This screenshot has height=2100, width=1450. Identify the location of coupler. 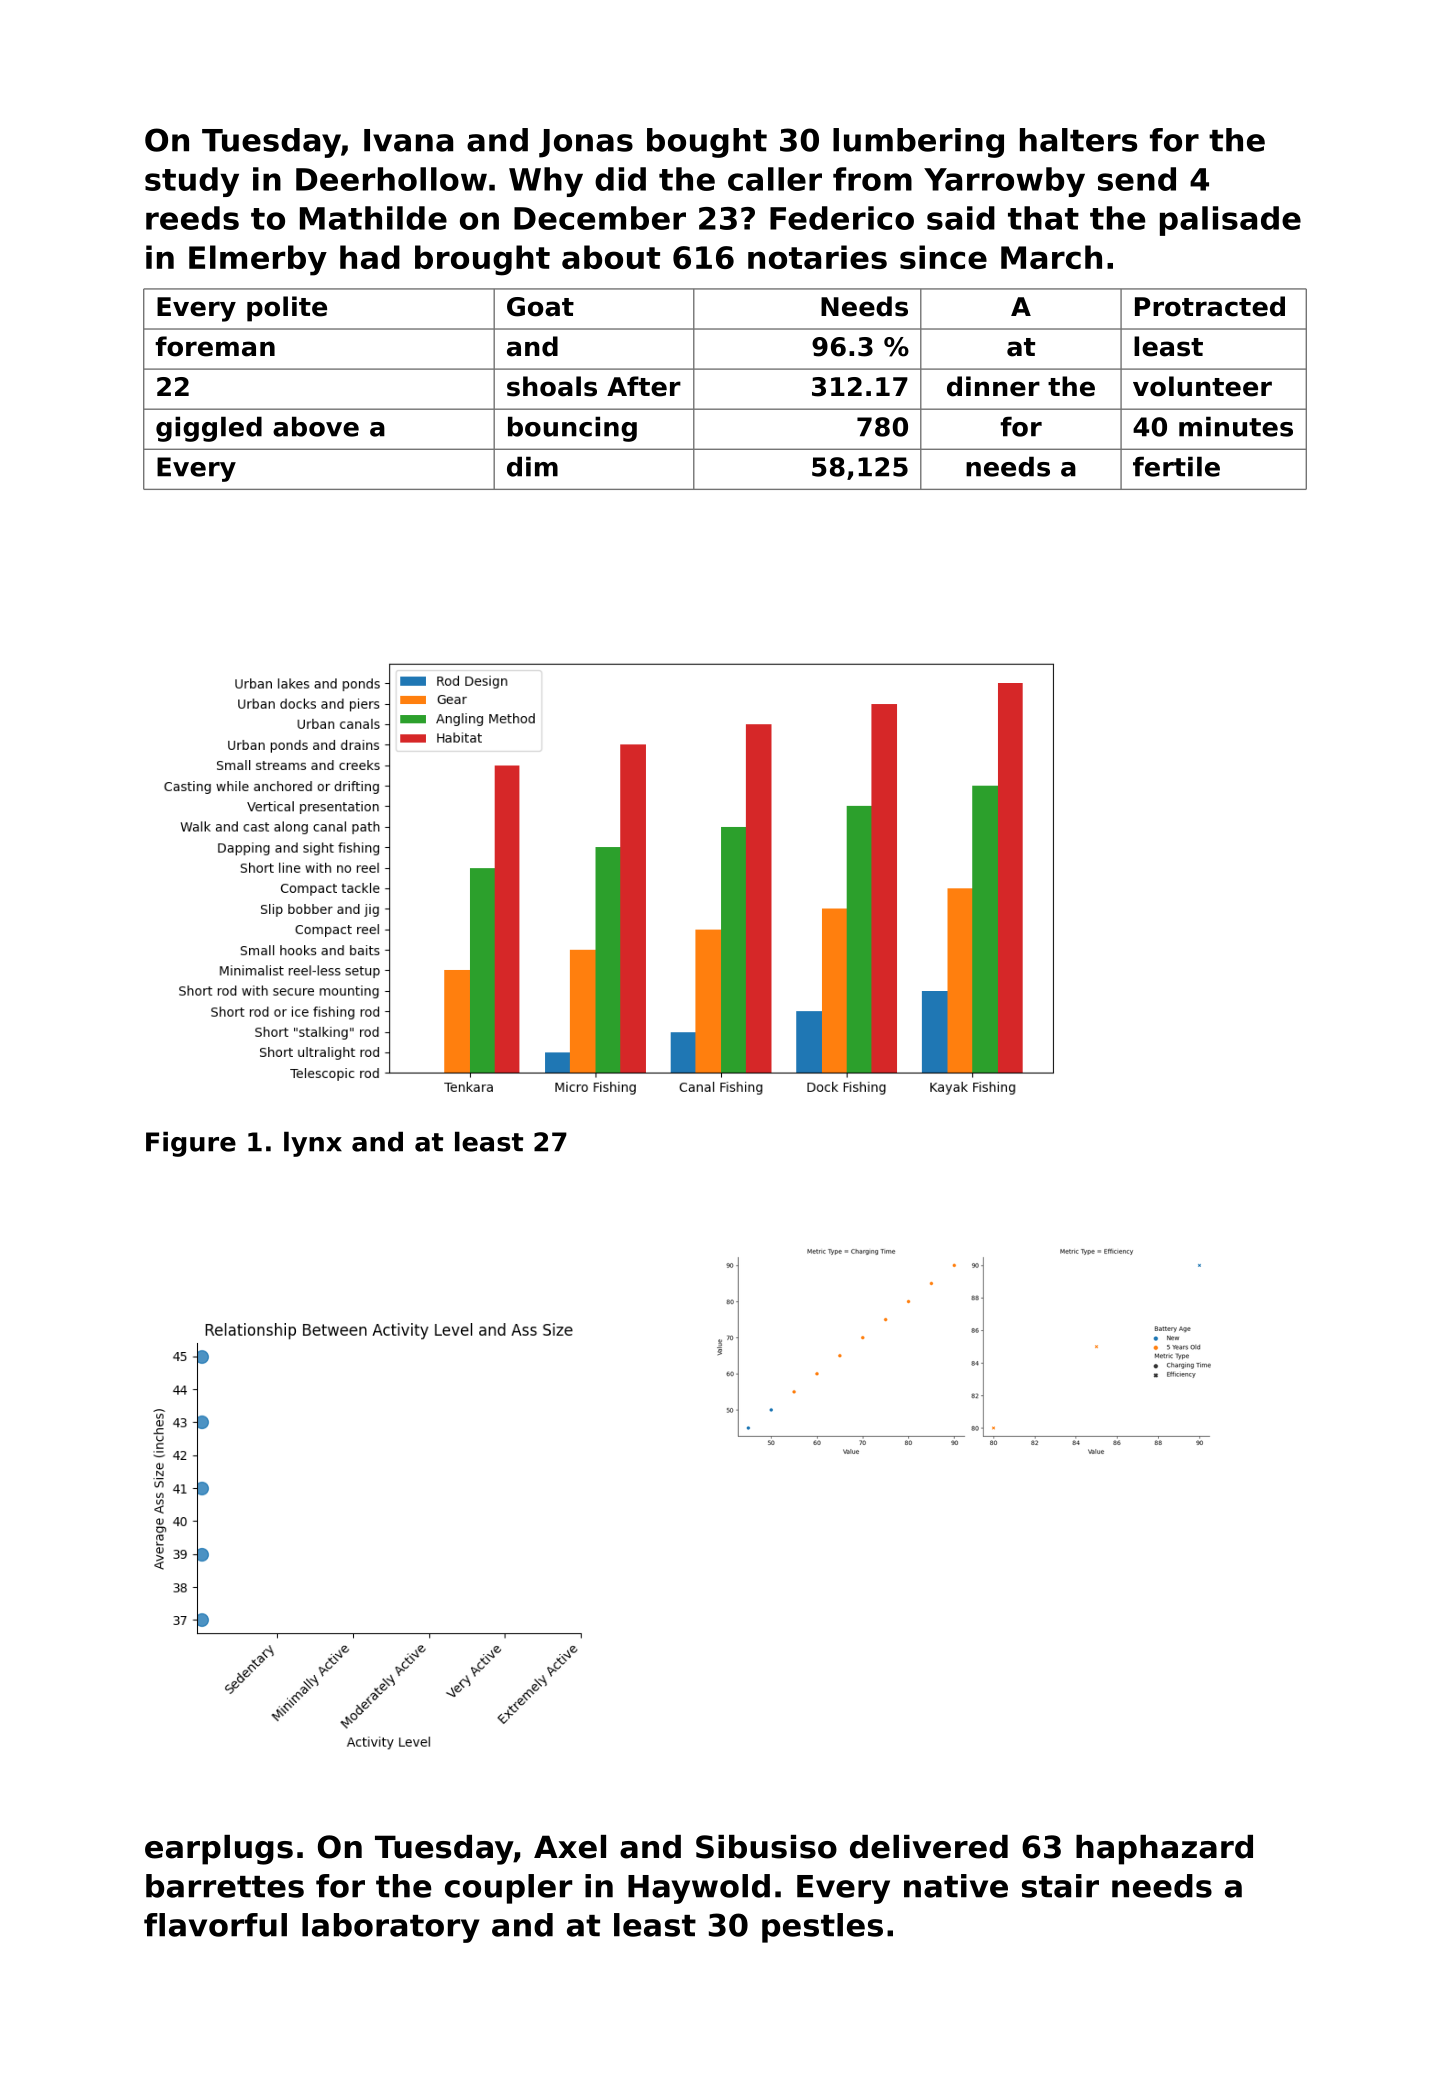
(508, 1889).
